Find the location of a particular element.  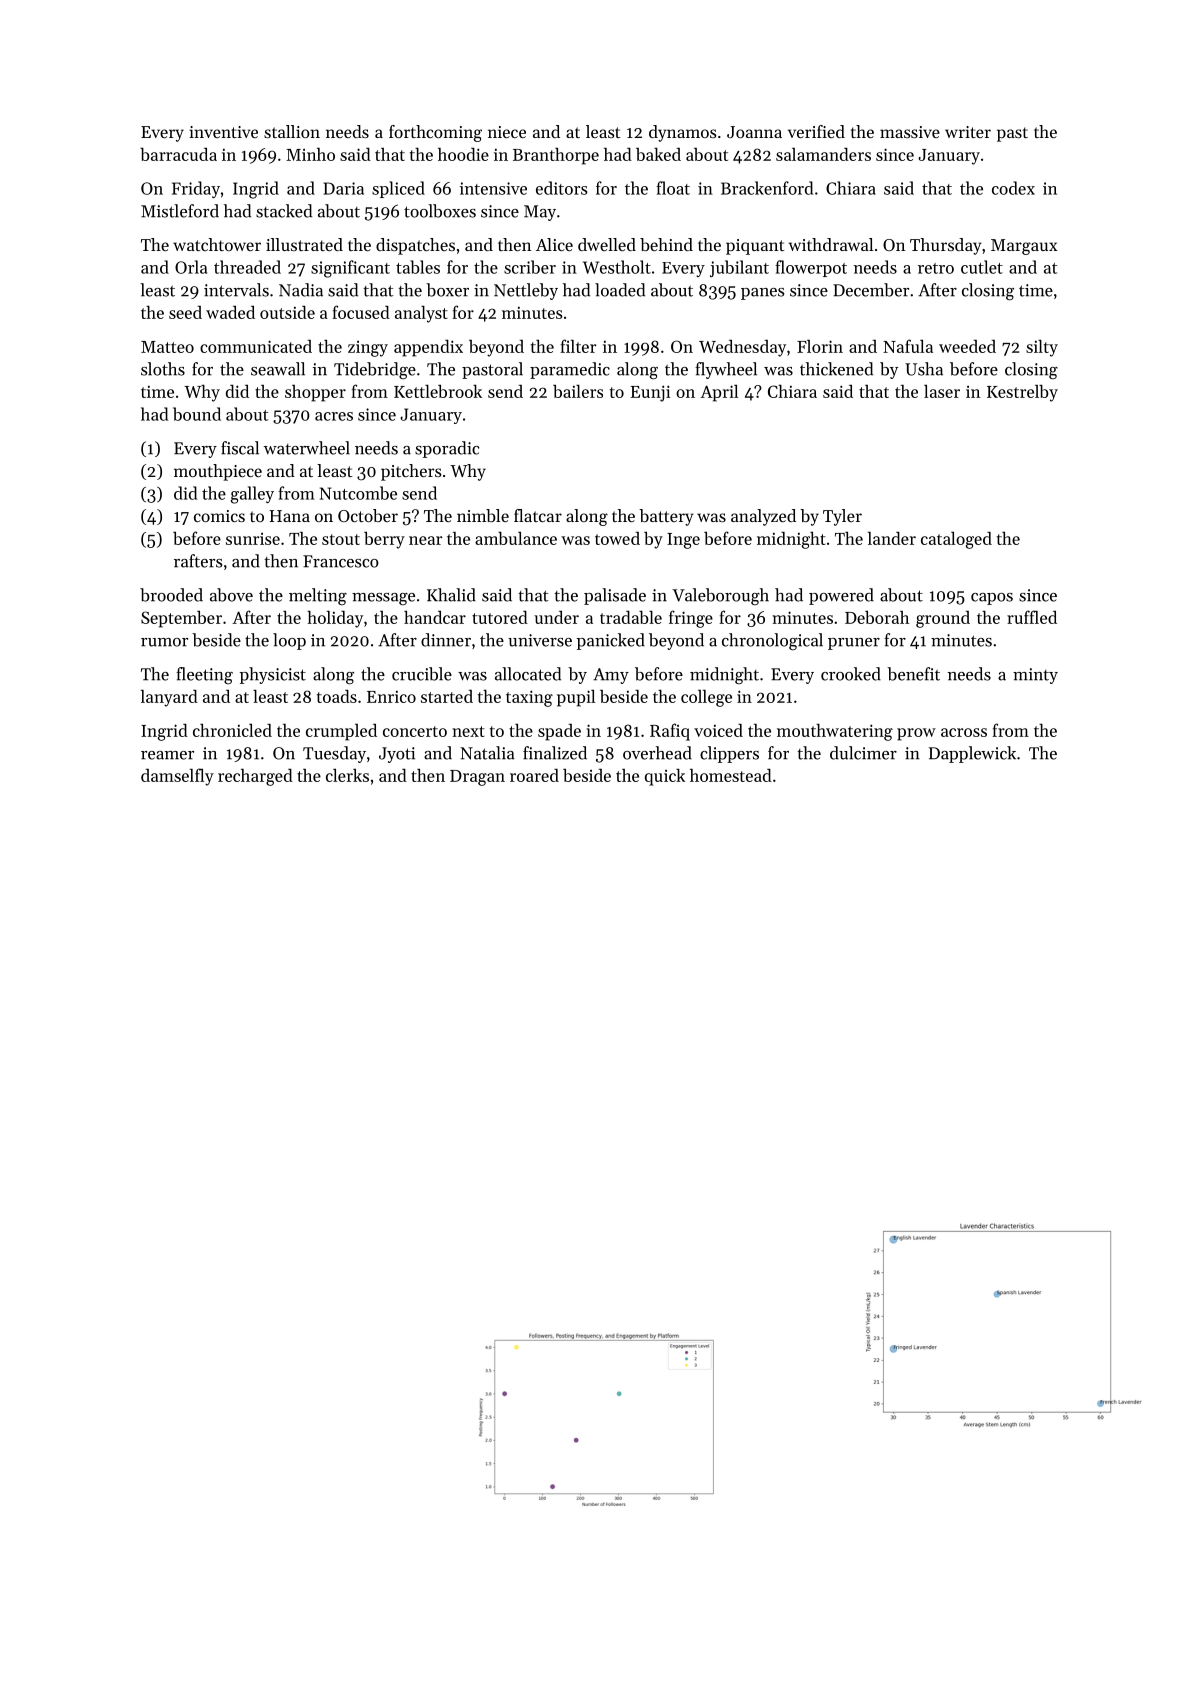

comics is located at coordinates (219, 516).
